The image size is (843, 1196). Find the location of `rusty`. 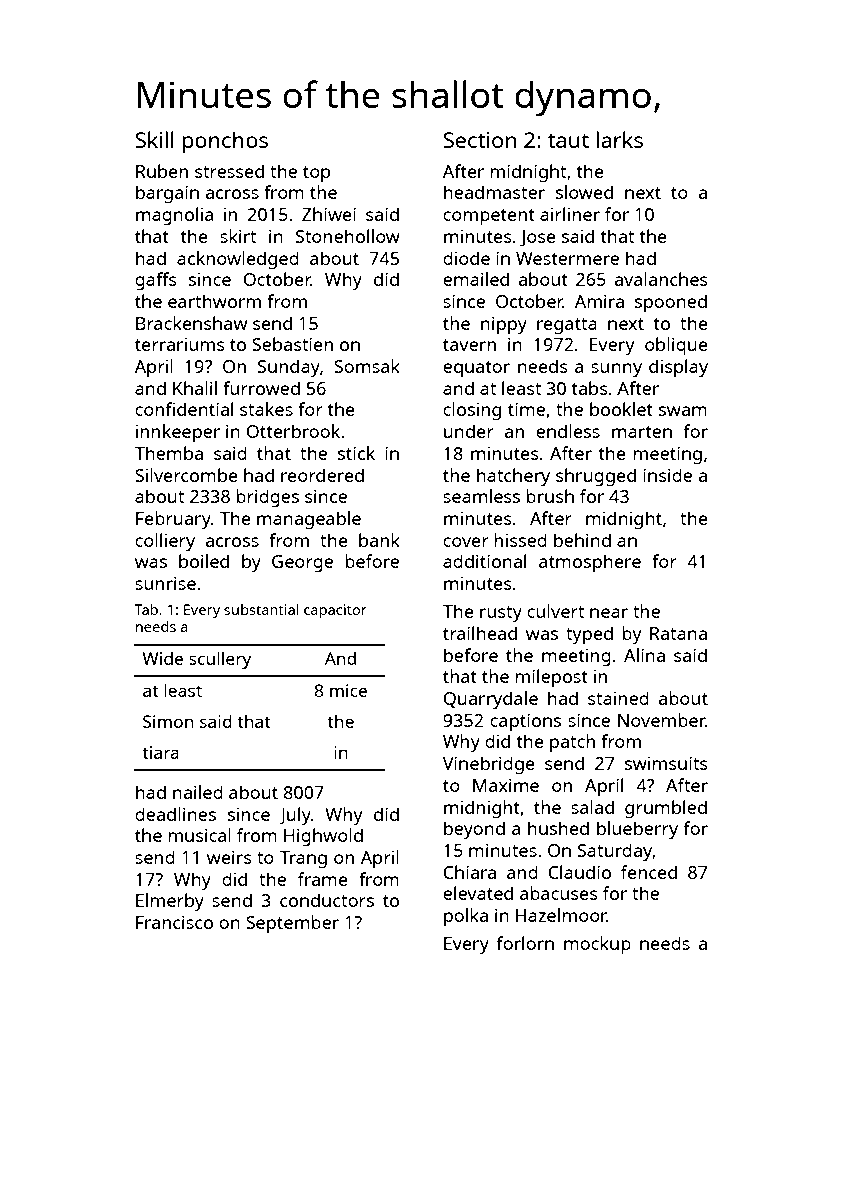

rusty is located at coordinates (501, 614).
